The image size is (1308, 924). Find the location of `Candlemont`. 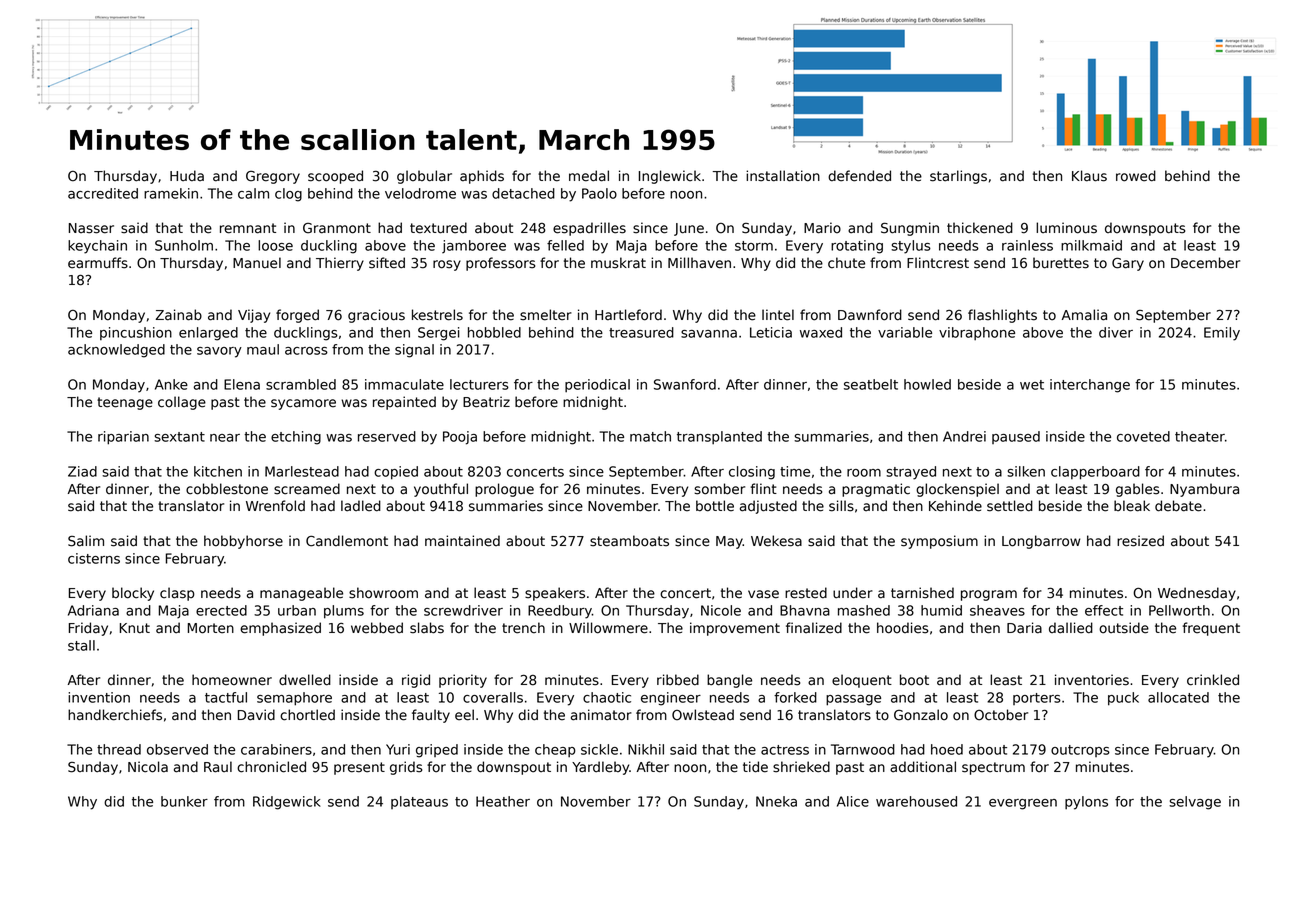

Candlemont is located at coordinates (347, 541).
